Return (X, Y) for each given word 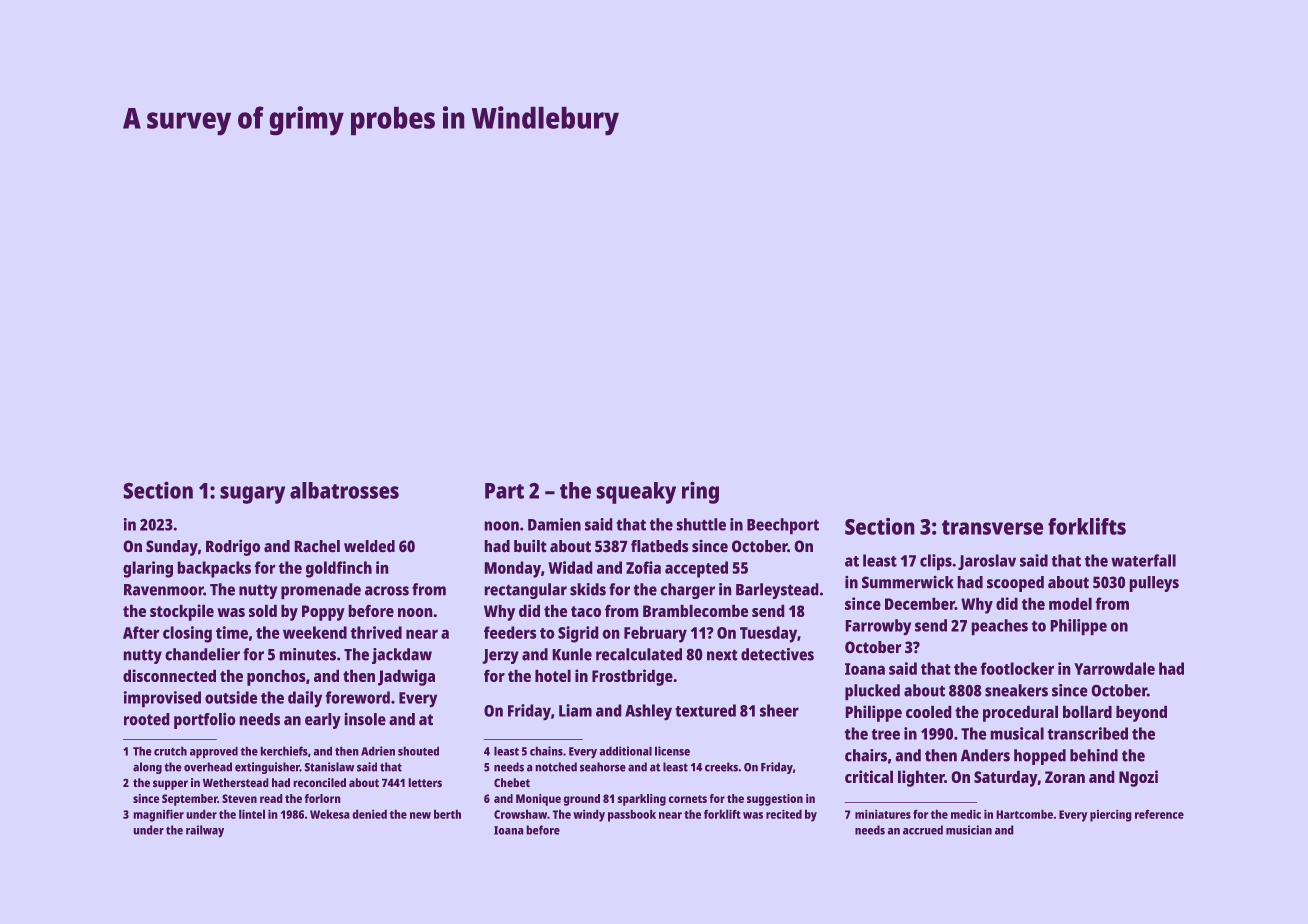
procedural (1020, 713)
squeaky (636, 493)
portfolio (205, 720)
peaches (999, 627)
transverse (993, 527)
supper (170, 785)
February (655, 634)
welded (369, 546)
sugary (252, 495)
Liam (575, 710)
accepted (696, 569)
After (141, 632)
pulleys (1154, 584)
